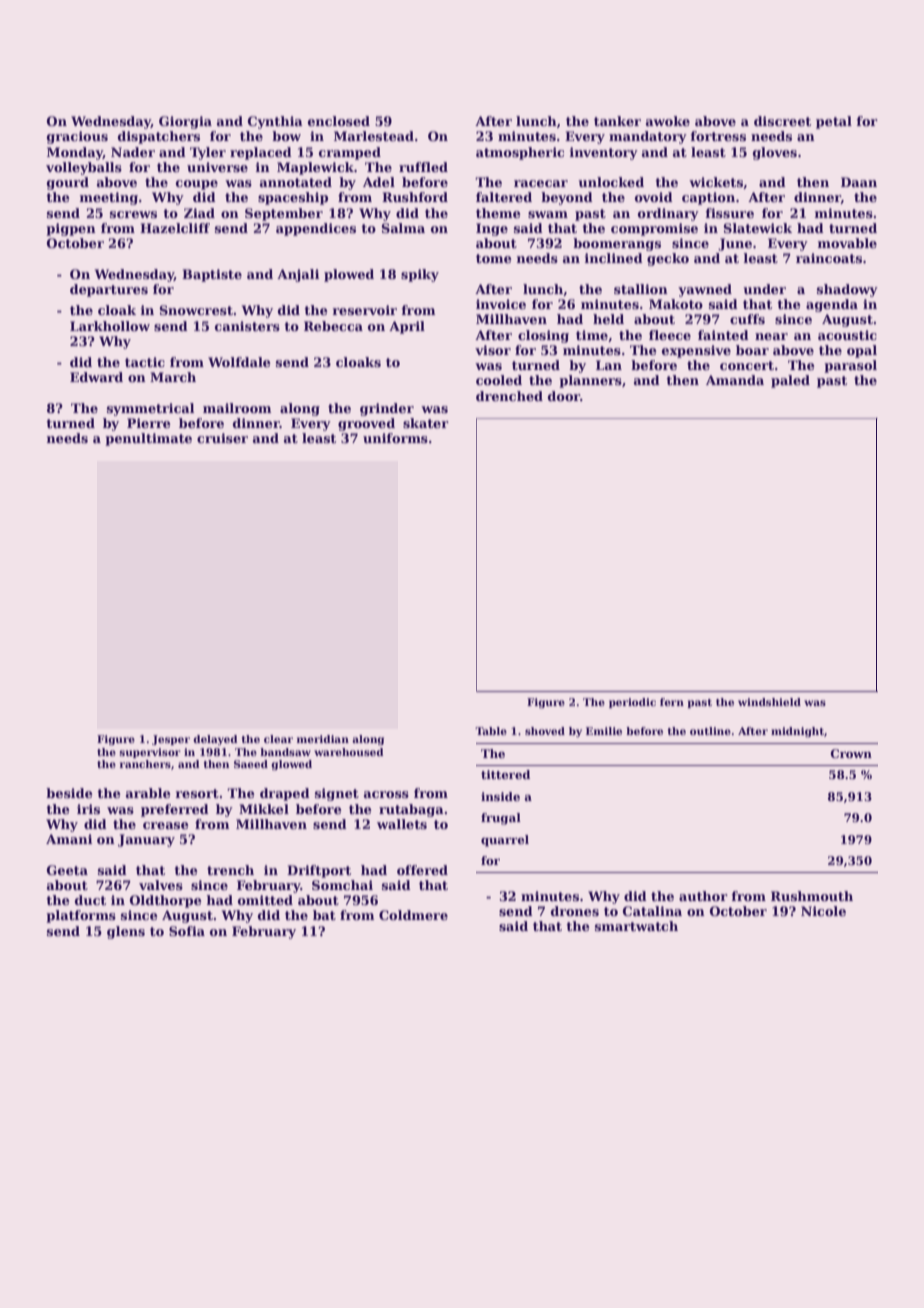 This screenshot has height=1308, width=924. What do you see at coordinates (575, 911) in the screenshot?
I see `drones` at bounding box center [575, 911].
